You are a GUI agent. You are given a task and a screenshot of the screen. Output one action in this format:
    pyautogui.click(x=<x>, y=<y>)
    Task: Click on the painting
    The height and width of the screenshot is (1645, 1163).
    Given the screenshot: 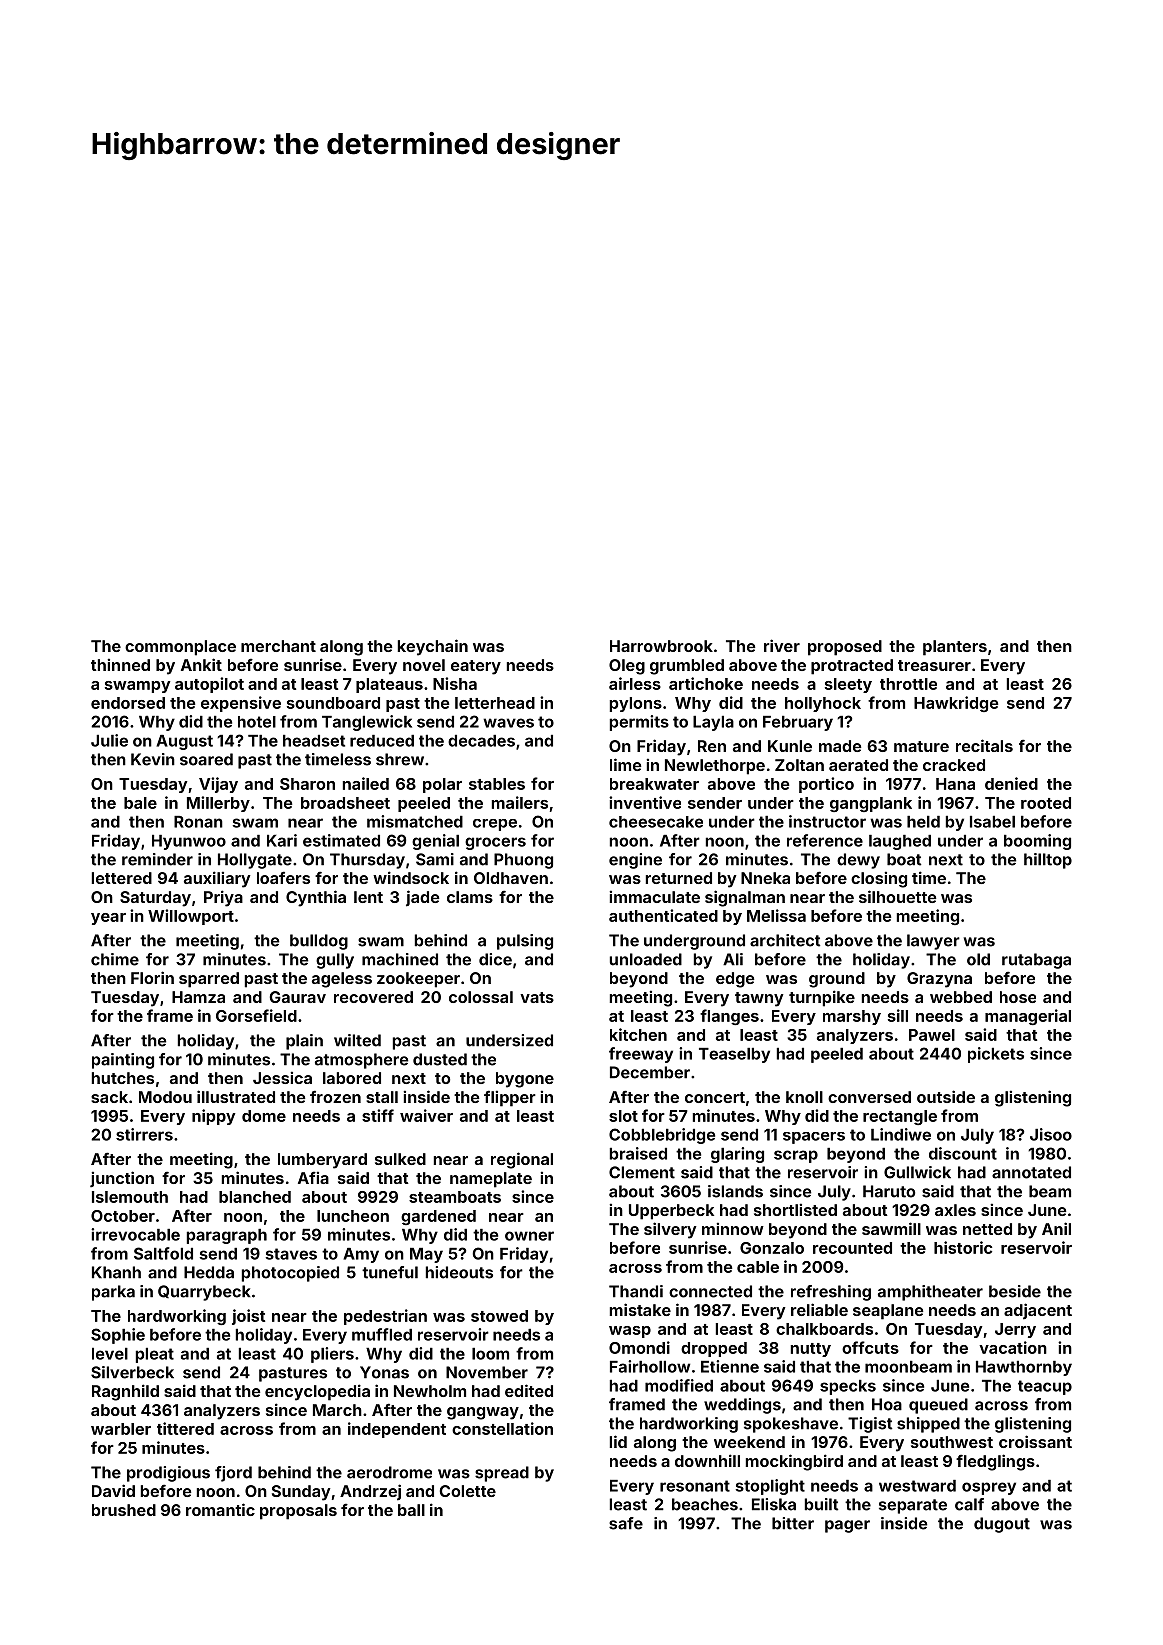 What is the action you would take?
    pyautogui.click(x=123, y=1061)
